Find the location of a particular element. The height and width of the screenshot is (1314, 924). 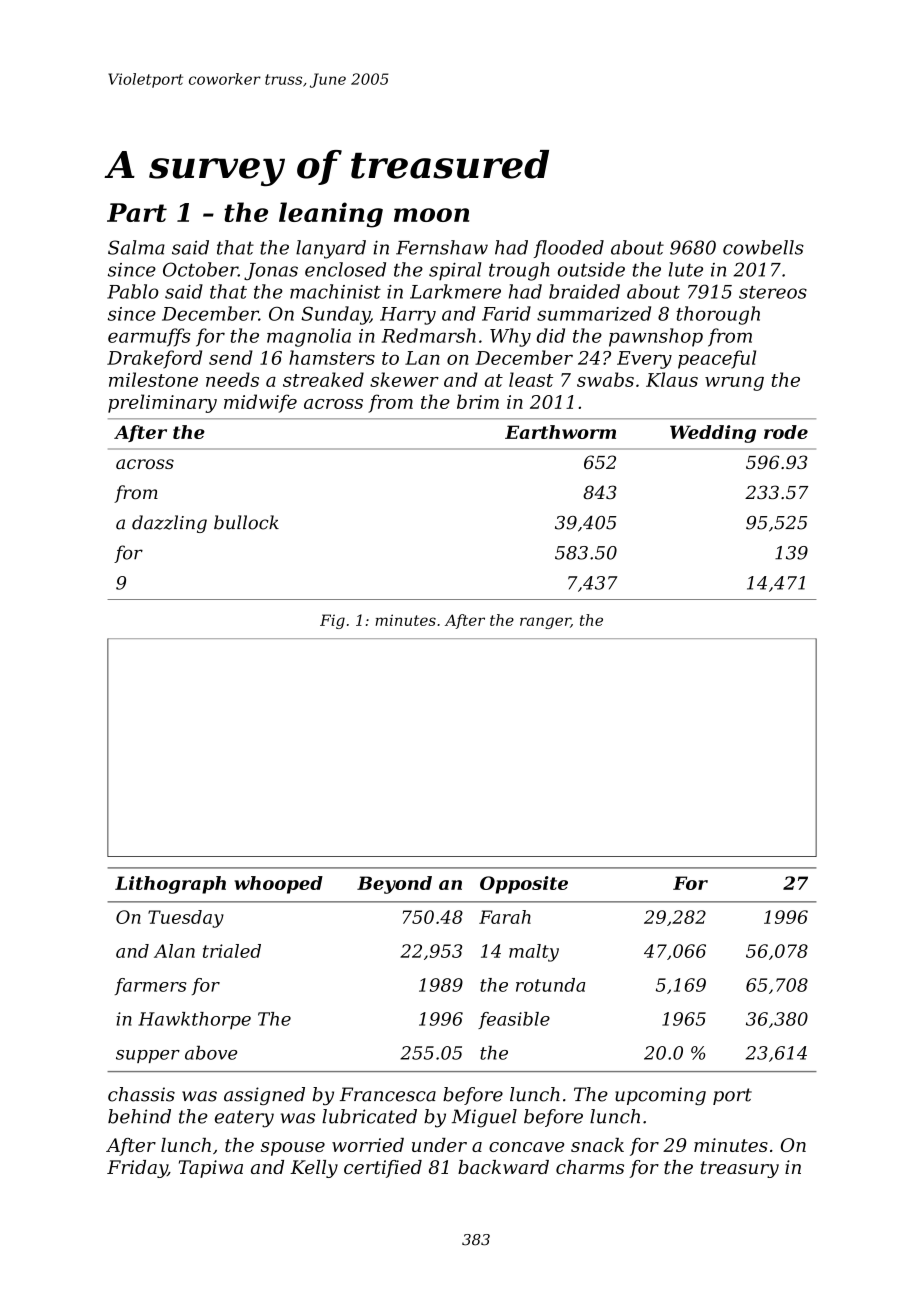

Opposite is located at coordinates (524, 885).
